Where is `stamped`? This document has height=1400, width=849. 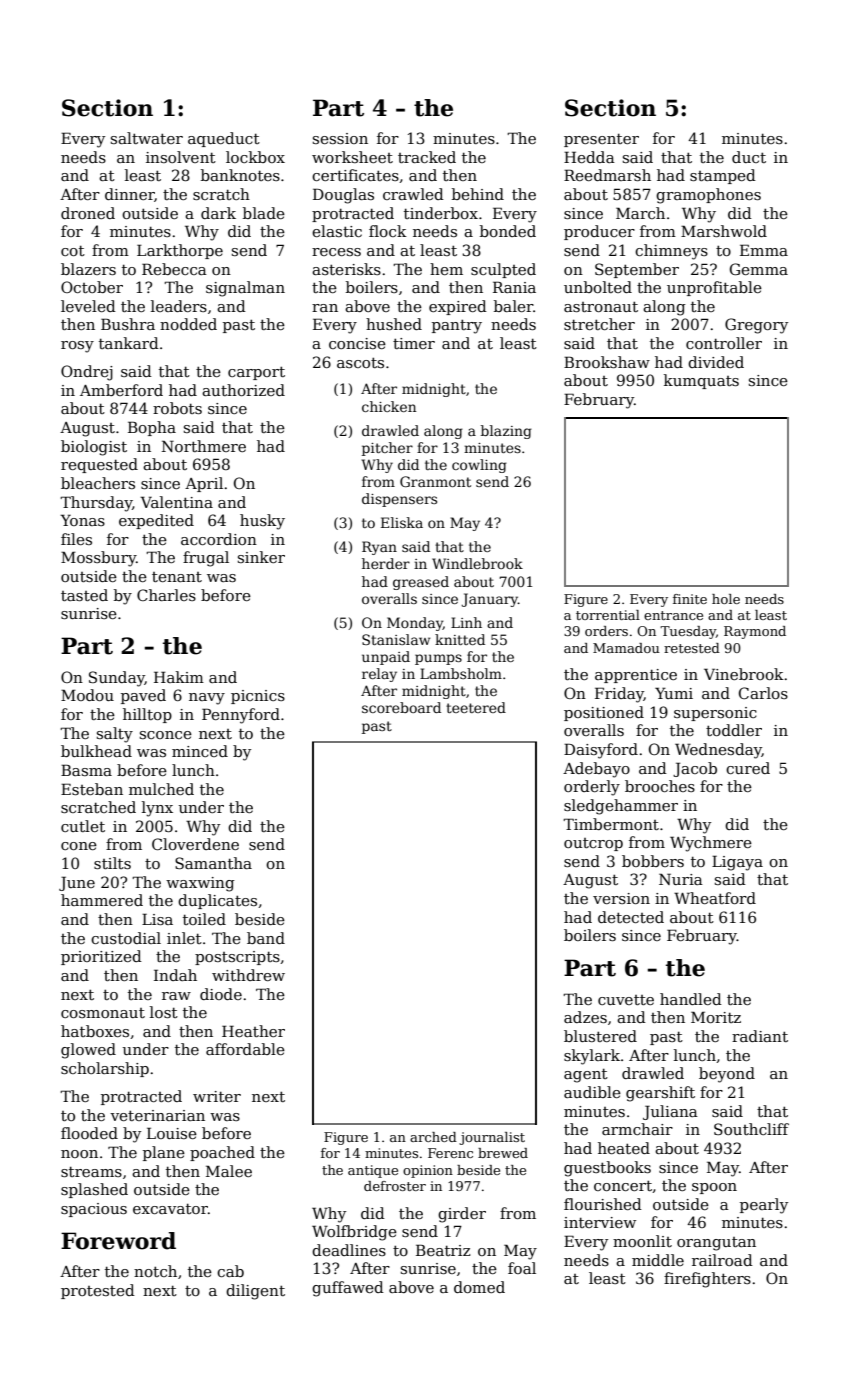
stamped is located at coordinates (723, 176).
